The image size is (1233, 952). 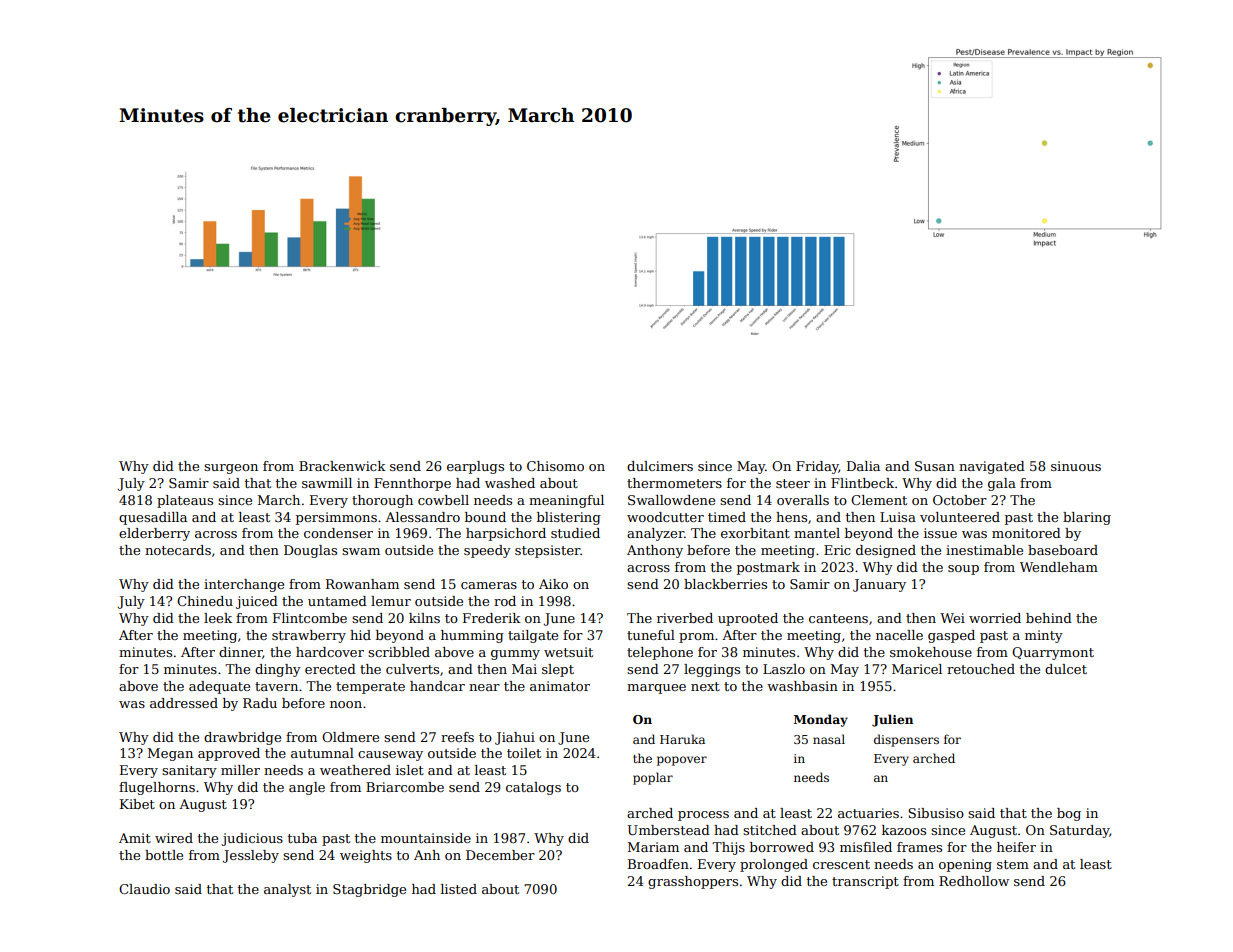 What do you see at coordinates (791, 517) in the page?
I see `hens` at bounding box center [791, 517].
